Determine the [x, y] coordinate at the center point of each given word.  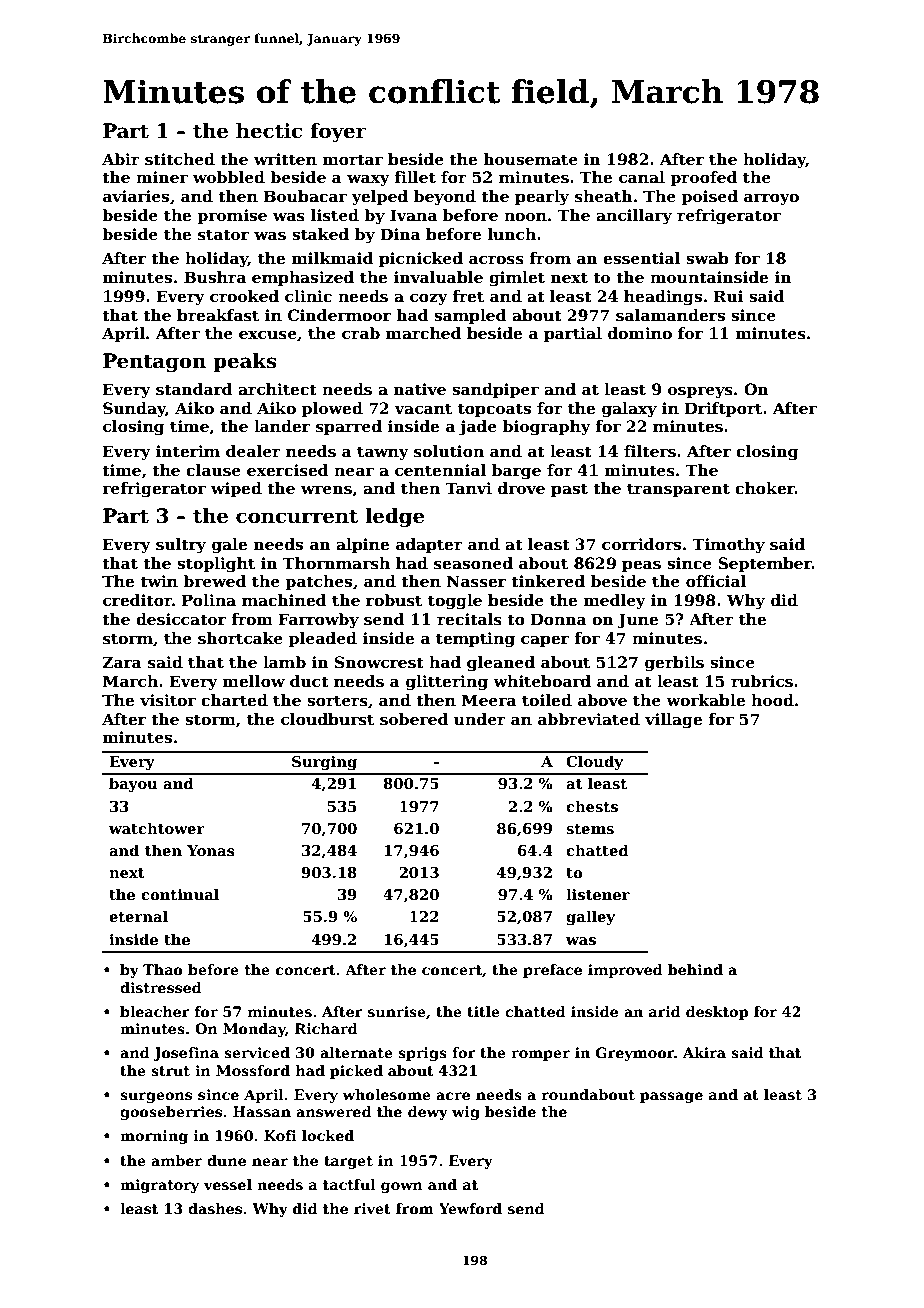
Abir [121, 159]
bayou [133, 784]
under [480, 719]
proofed [703, 178]
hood [772, 700]
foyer [338, 133]
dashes [215, 1208]
